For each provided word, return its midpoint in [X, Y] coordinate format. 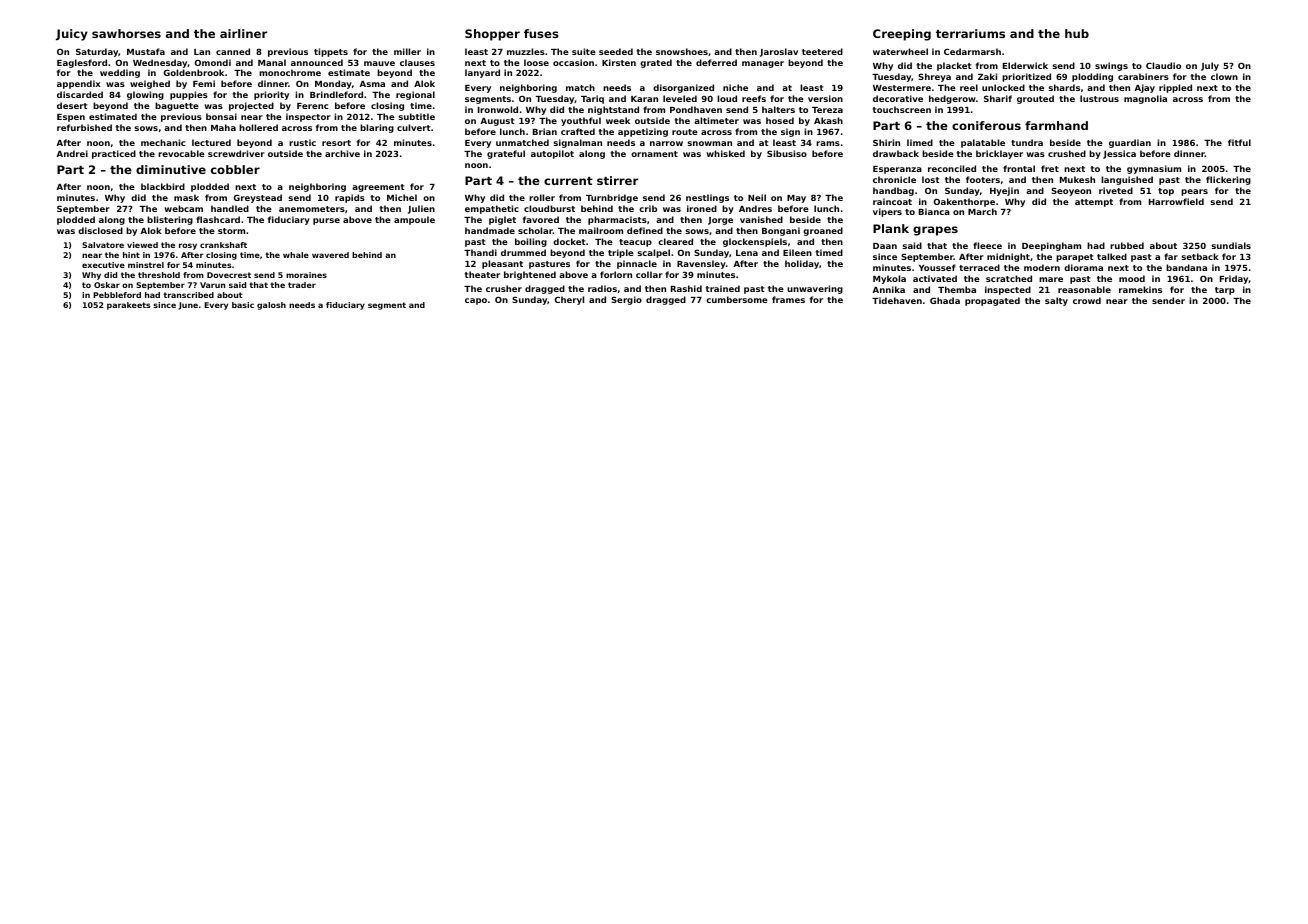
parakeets [128, 306]
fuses [541, 33]
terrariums [970, 33]
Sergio [626, 300]
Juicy [72, 35]
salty [1056, 301]
